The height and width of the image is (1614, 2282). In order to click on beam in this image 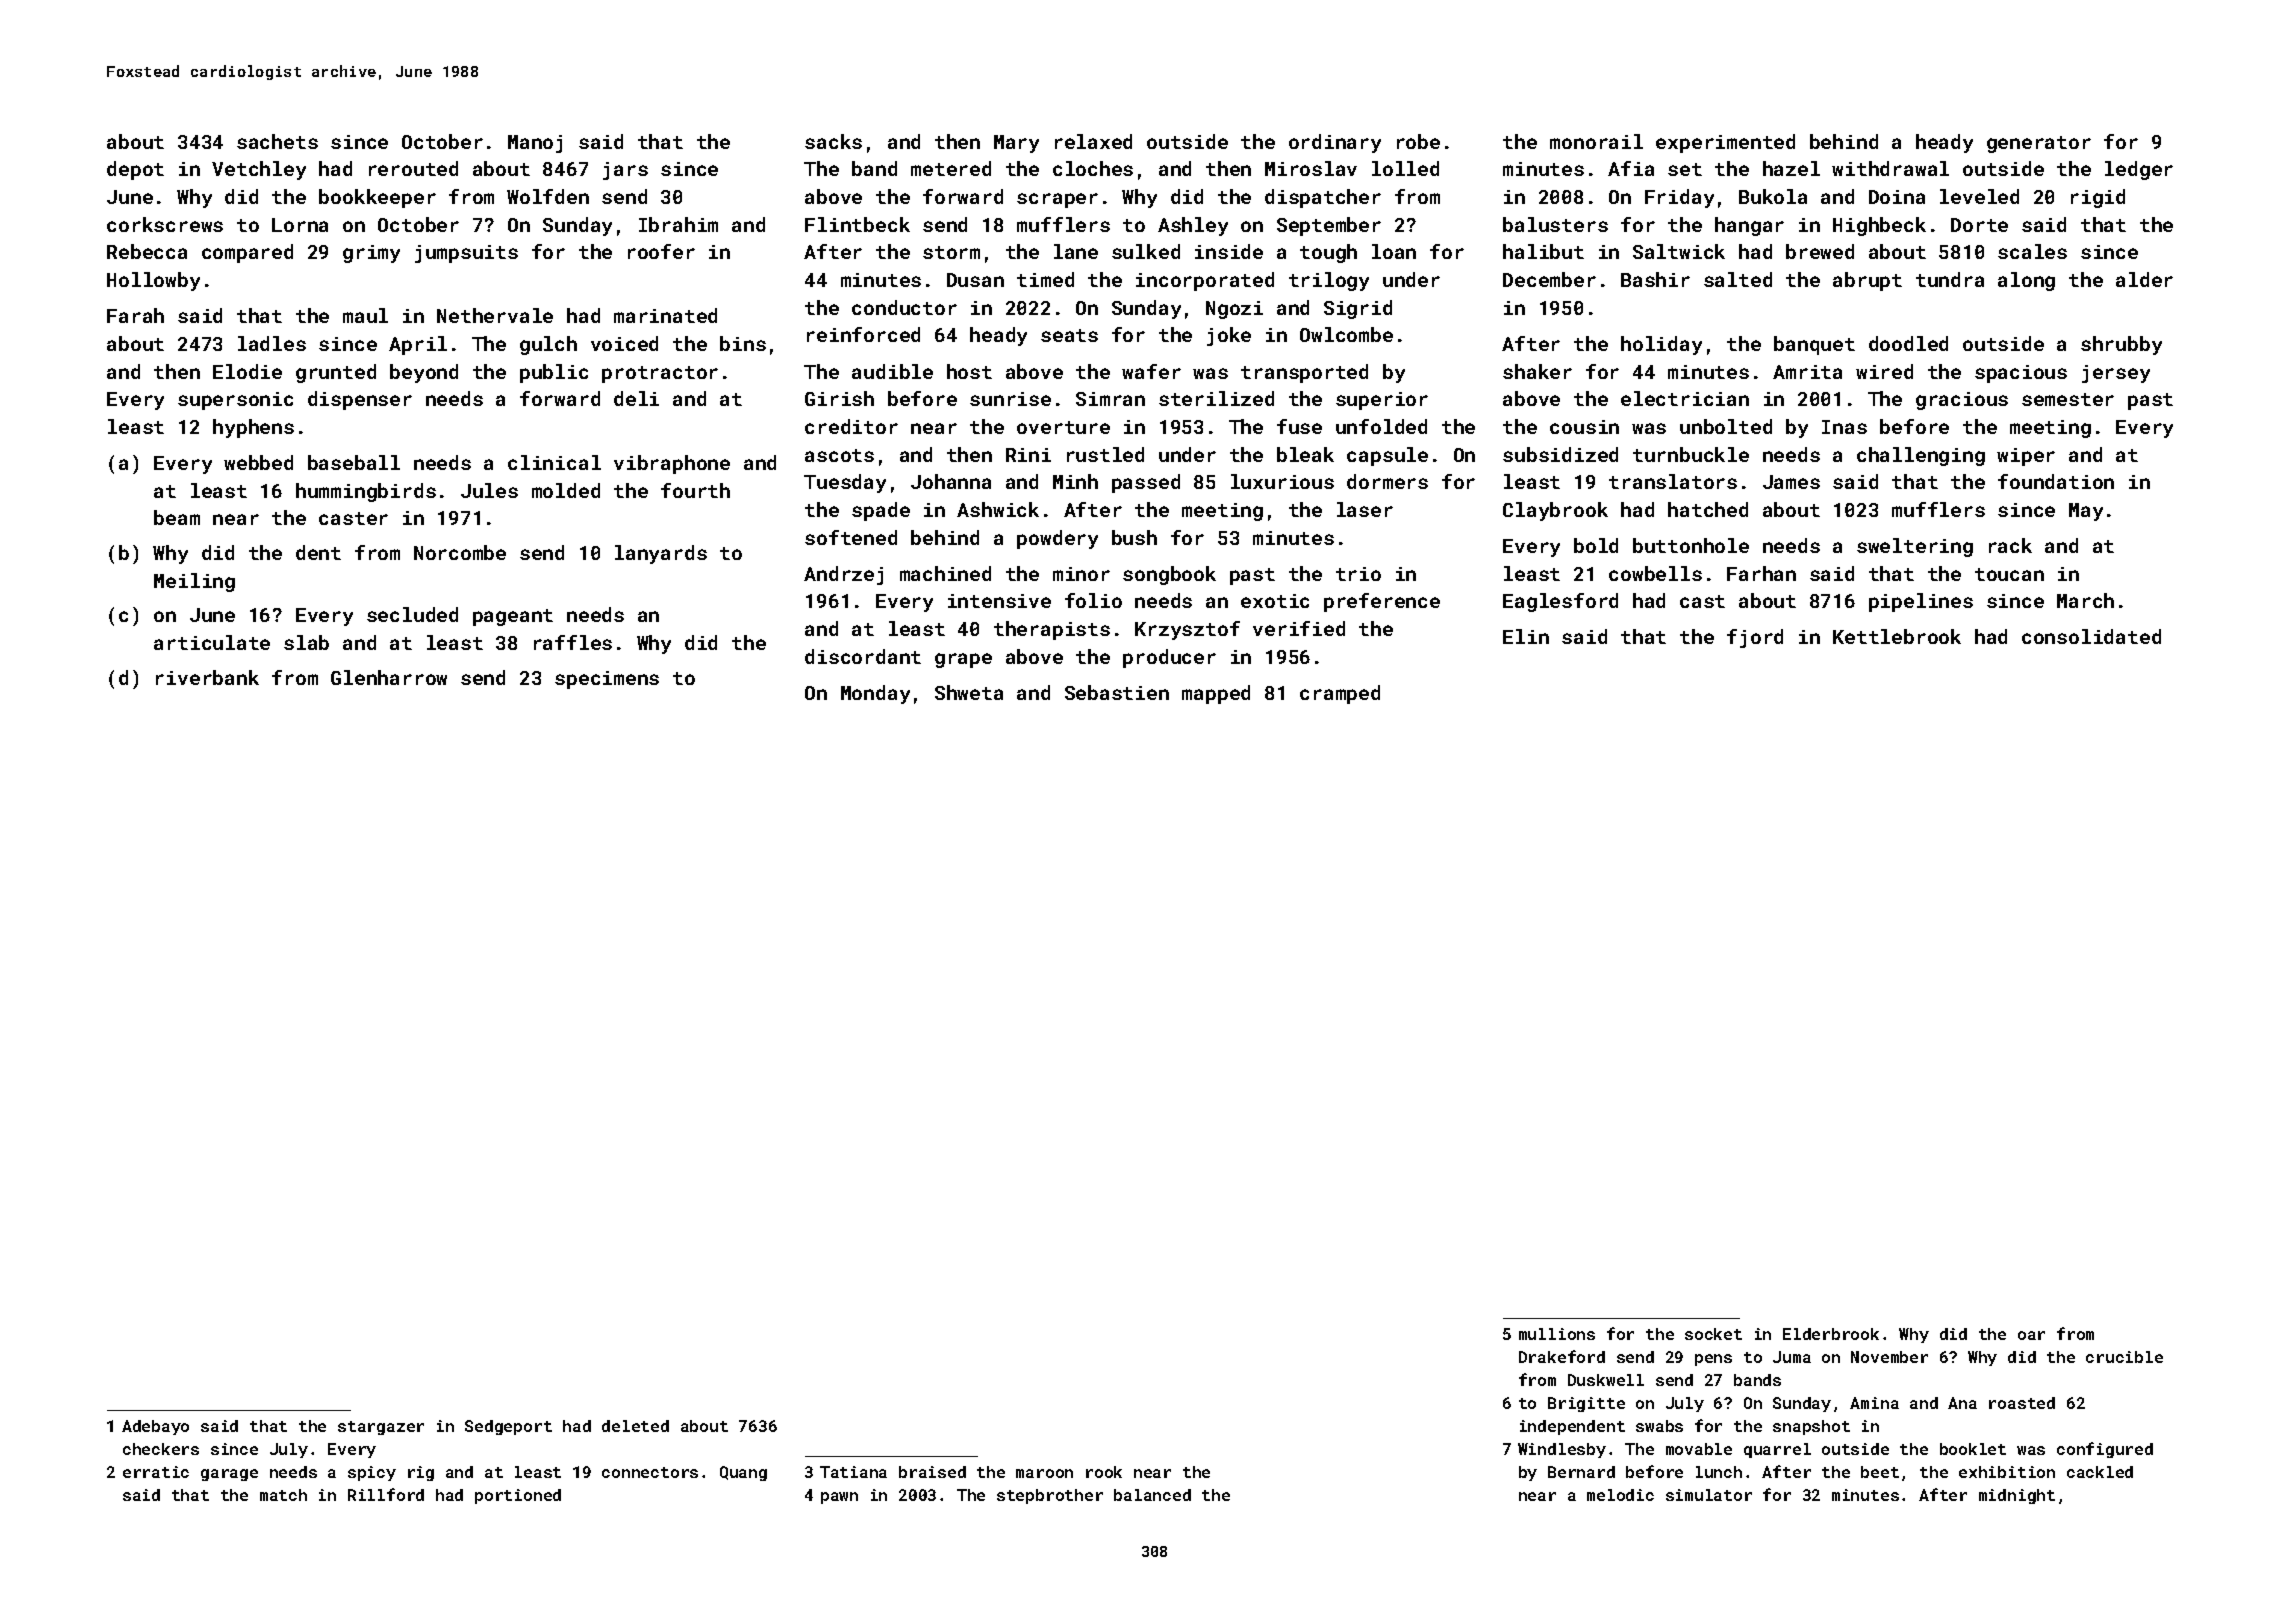, I will do `click(177, 517)`.
